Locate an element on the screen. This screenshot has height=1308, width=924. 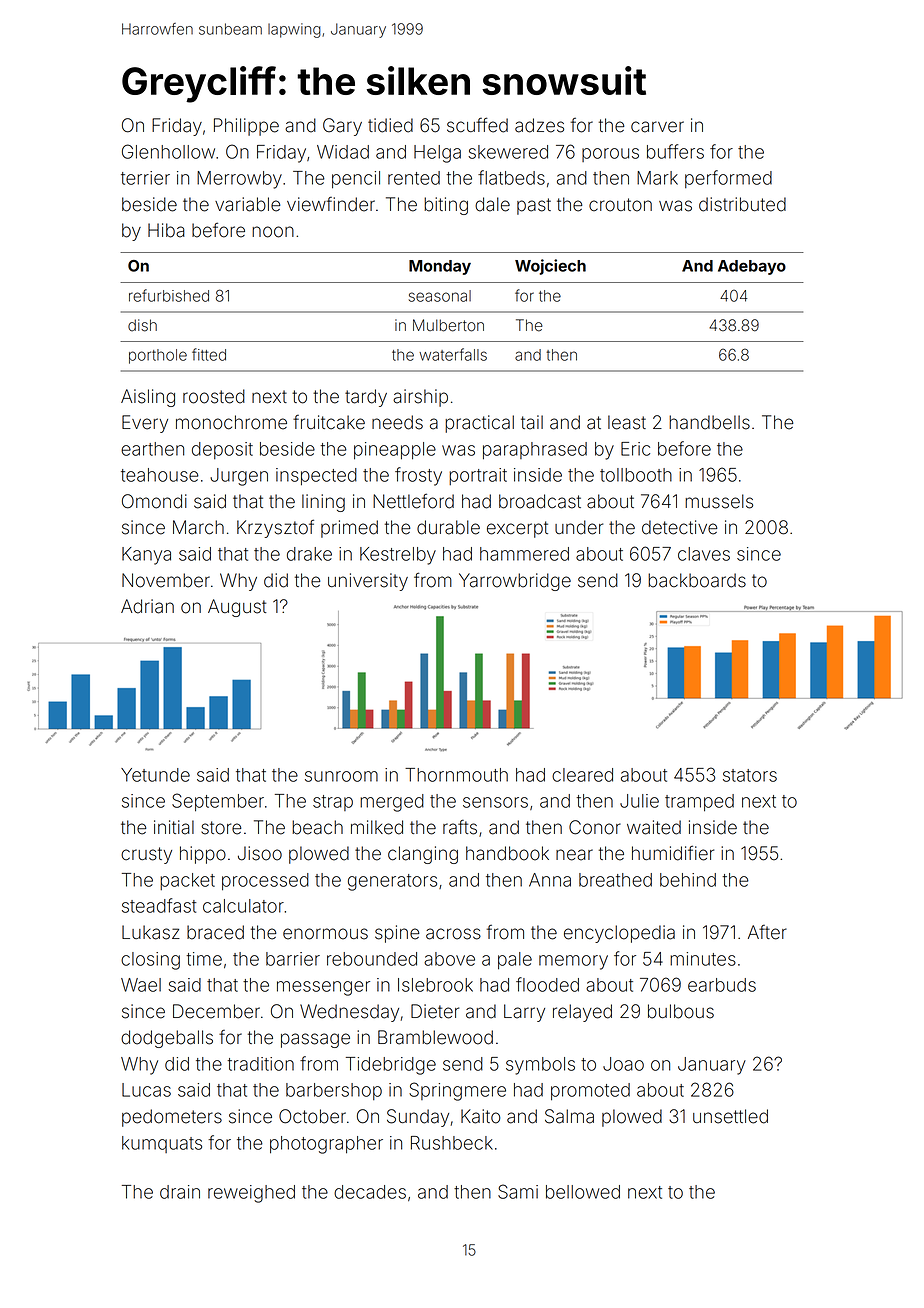
crouton is located at coordinates (620, 205).
